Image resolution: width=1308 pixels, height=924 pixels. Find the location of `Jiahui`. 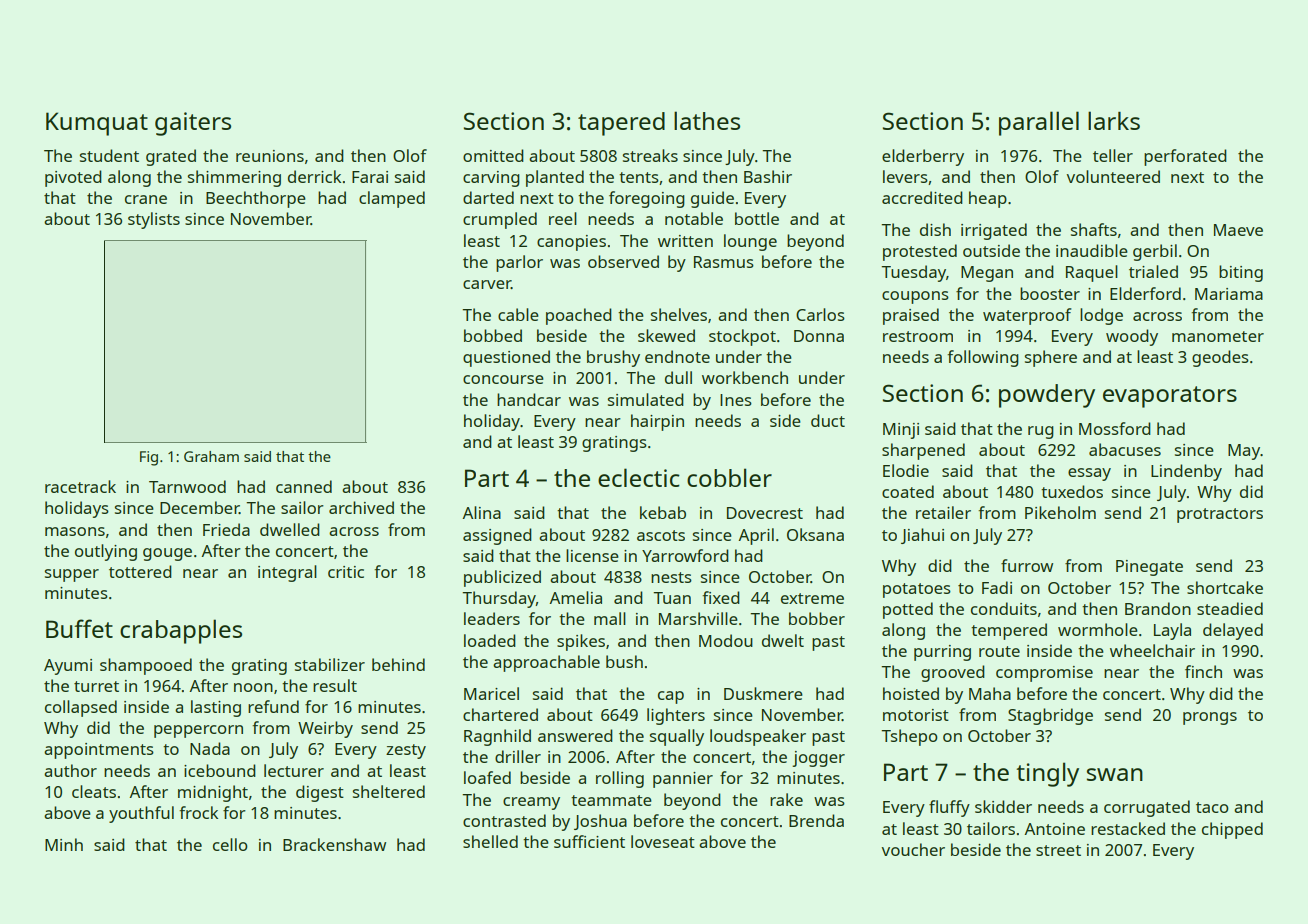

Jiahui is located at coordinates (922, 536).
